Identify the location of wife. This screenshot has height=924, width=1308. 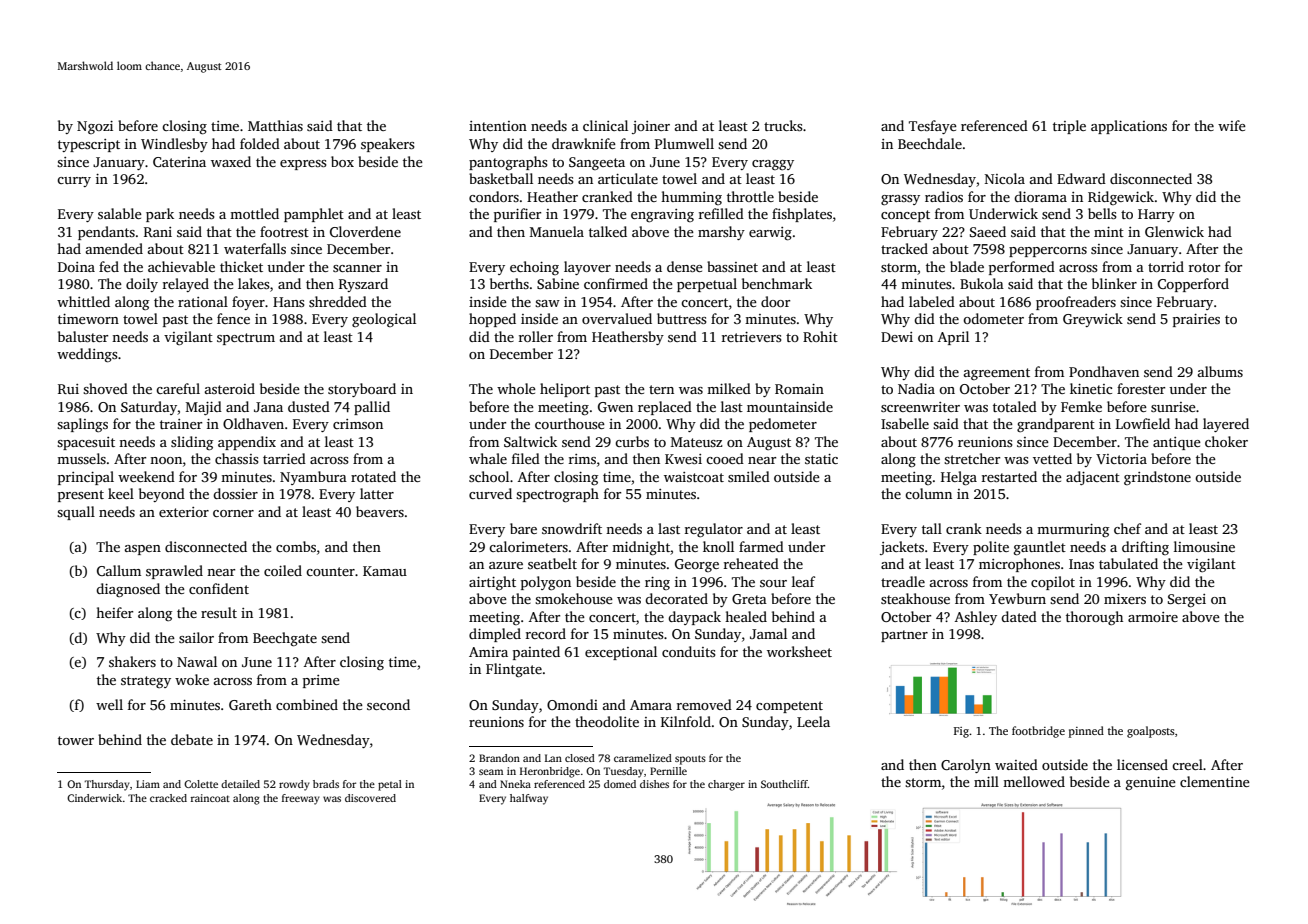
(1232, 125).
